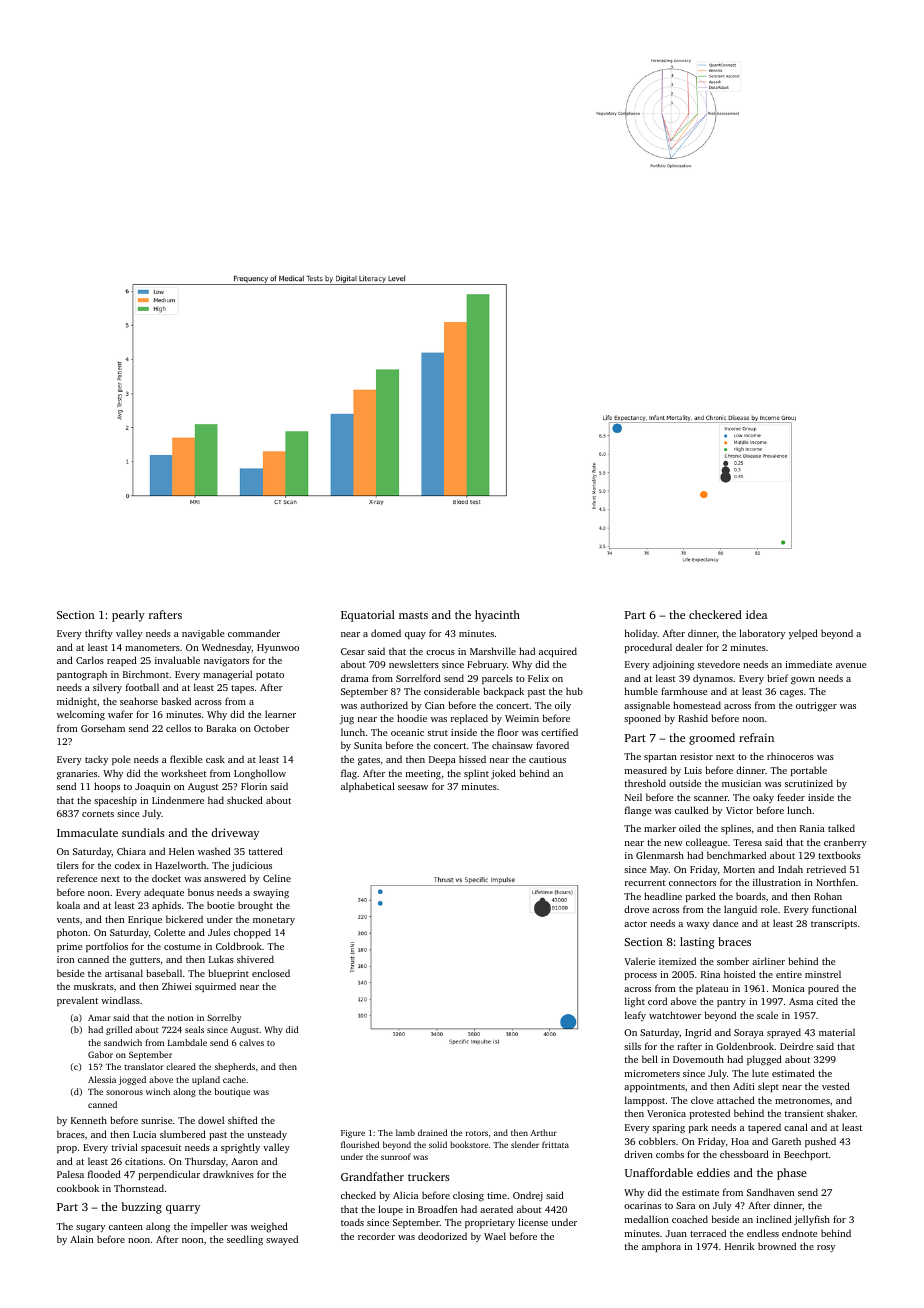 This screenshot has width=924, height=1308. Describe the element at coordinates (89, 1120) in the screenshot. I see `Kenneth` at that location.
